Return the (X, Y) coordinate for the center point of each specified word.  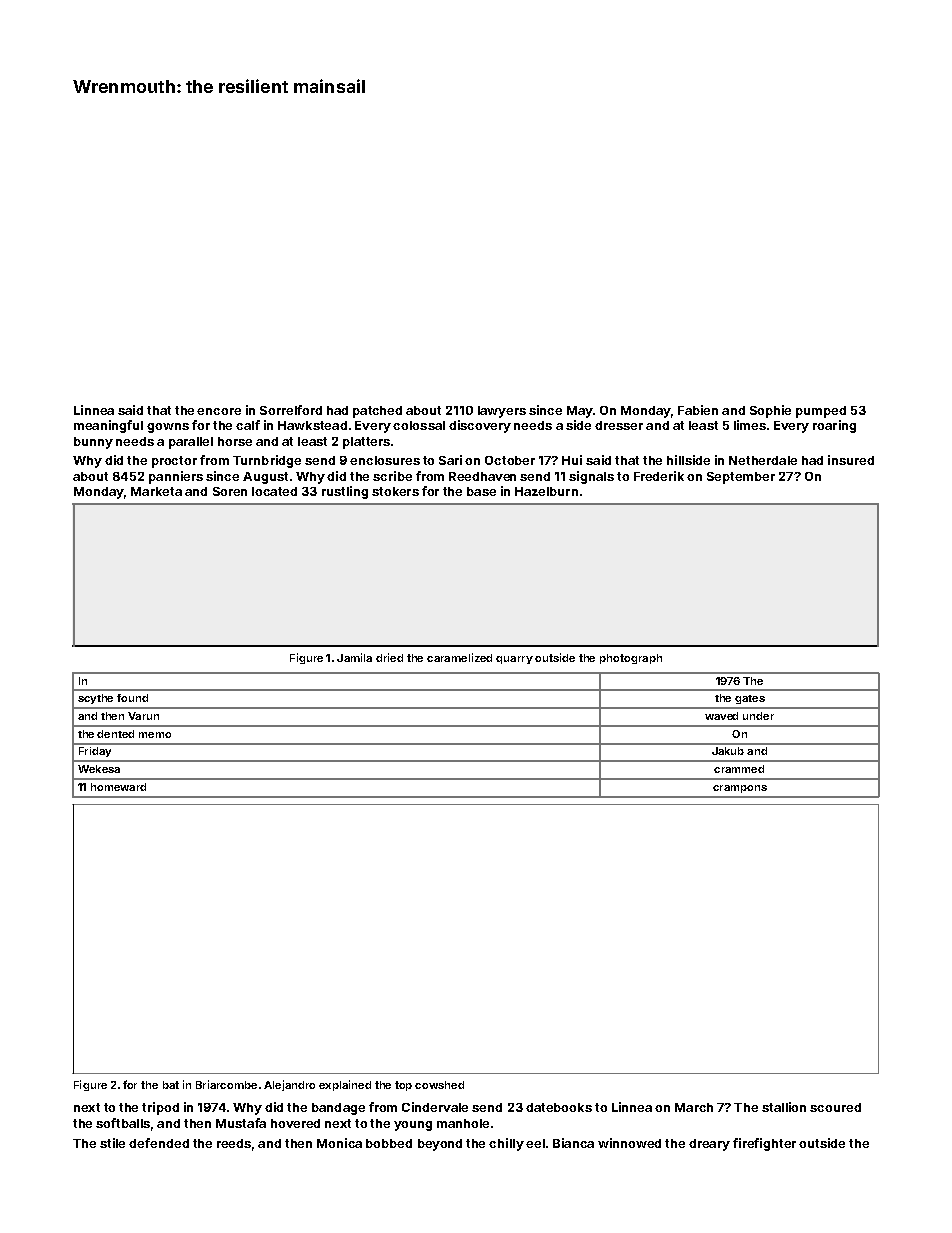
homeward (118, 787)
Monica (339, 1143)
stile (112, 1143)
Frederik (659, 476)
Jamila (354, 657)
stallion (784, 1107)
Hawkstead (312, 425)
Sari (450, 460)
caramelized (459, 657)
